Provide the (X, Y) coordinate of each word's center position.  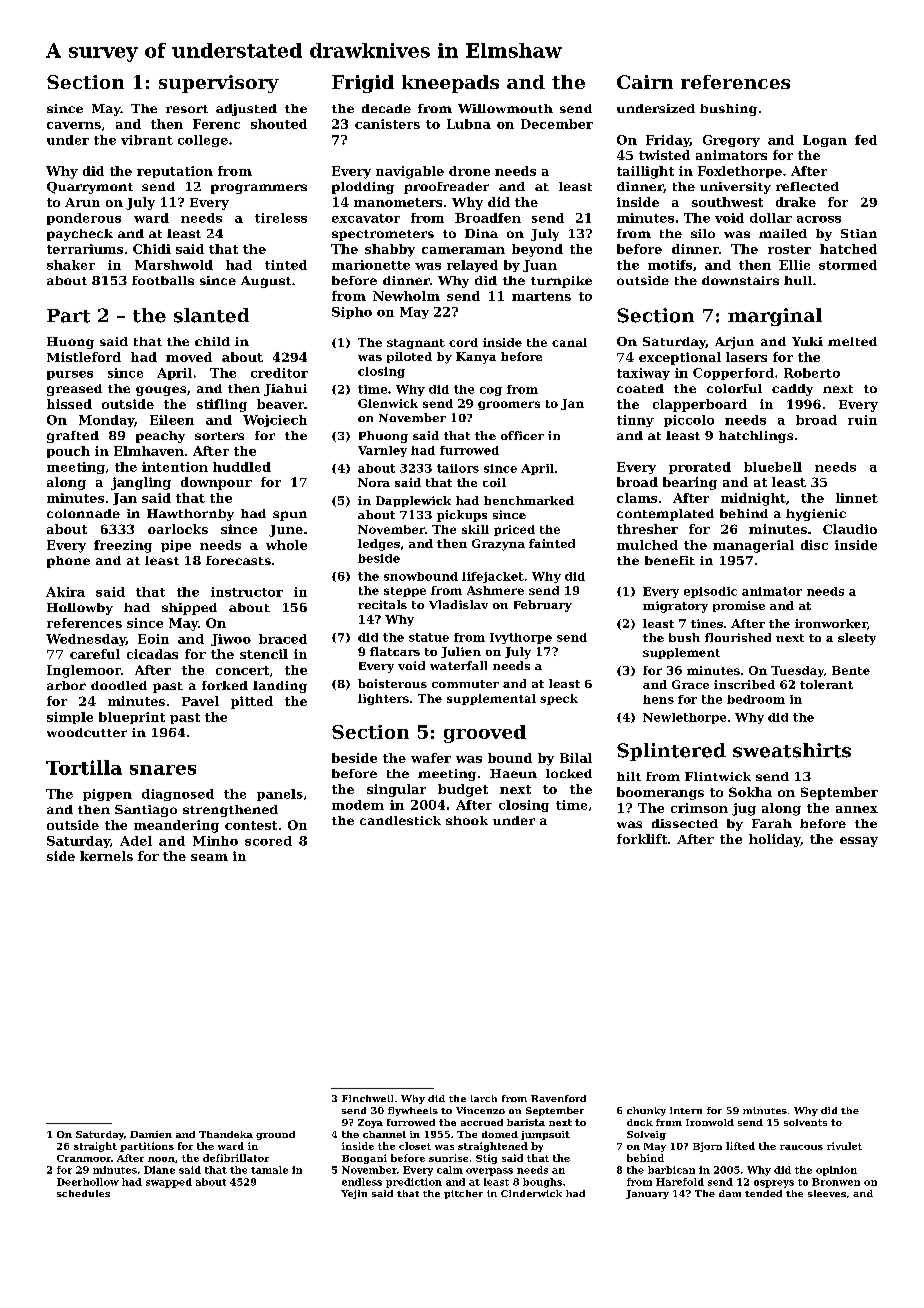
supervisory (219, 84)
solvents (805, 1122)
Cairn (645, 82)
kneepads (450, 84)
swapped (169, 1183)
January (647, 1194)
